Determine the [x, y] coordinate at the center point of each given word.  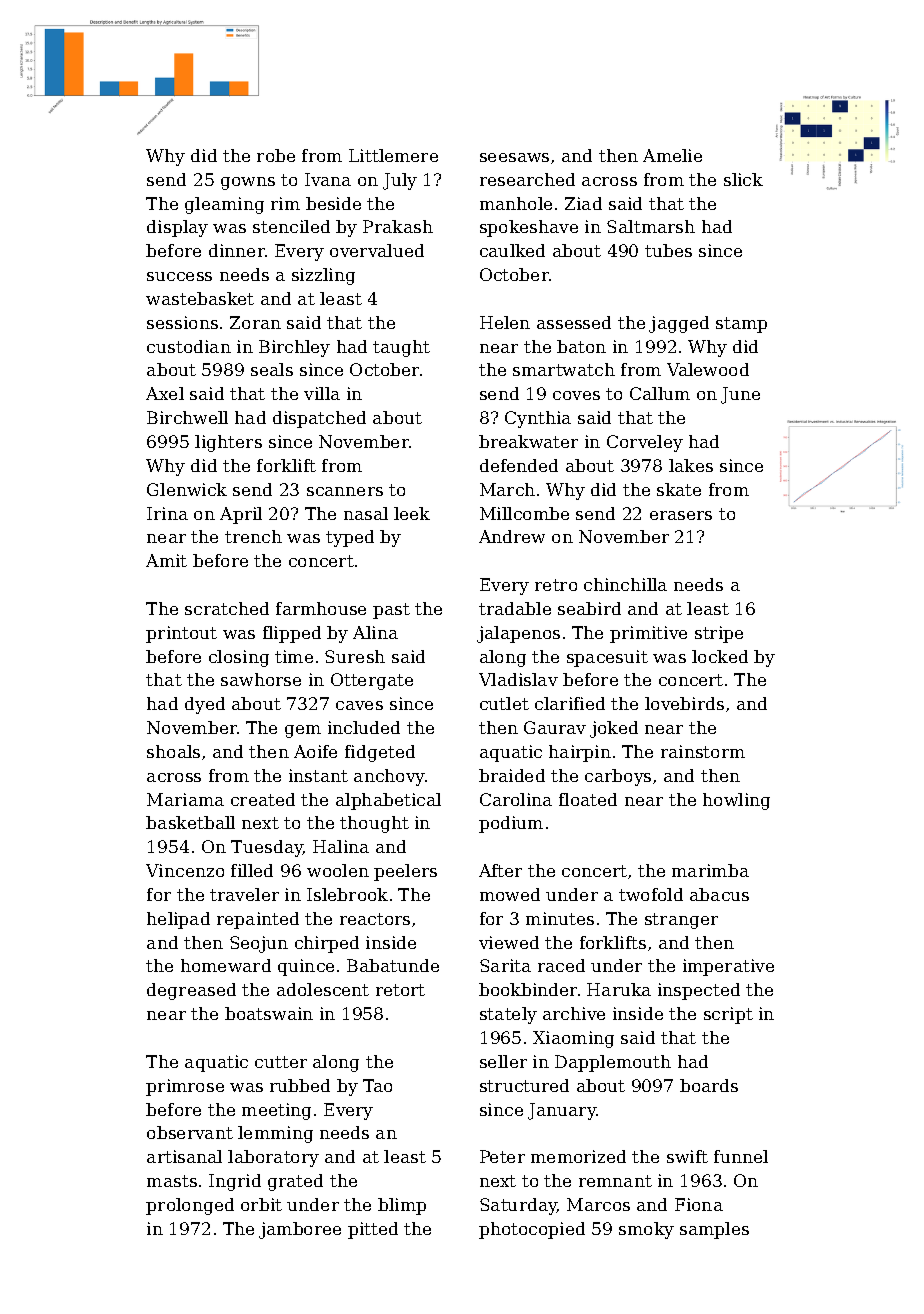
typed [350, 538]
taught [401, 348]
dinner [237, 250]
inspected [699, 991]
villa [322, 393]
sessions [182, 322]
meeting [276, 1111]
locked [720, 656]
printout [181, 634]
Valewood [708, 369]
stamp [741, 325]
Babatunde [393, 965]
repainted [258, 920]
